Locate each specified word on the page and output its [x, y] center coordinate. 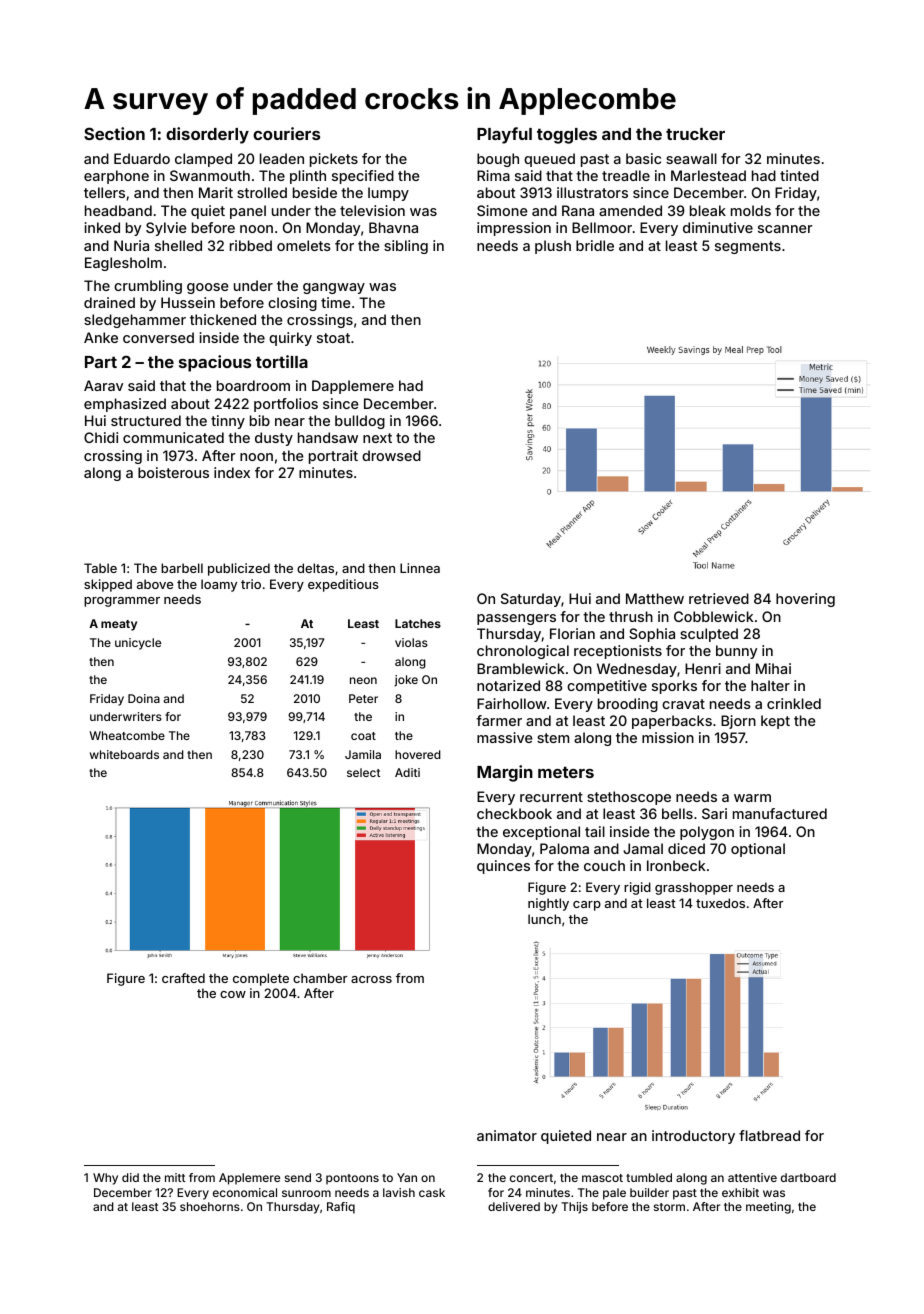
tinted [799, 175]
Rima [493, 175]
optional [758, 850]
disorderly [207, 135]
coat [363, 736]
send [298, 1177]
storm [669, 1207]
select [363, 772]
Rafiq [341, 1208]
